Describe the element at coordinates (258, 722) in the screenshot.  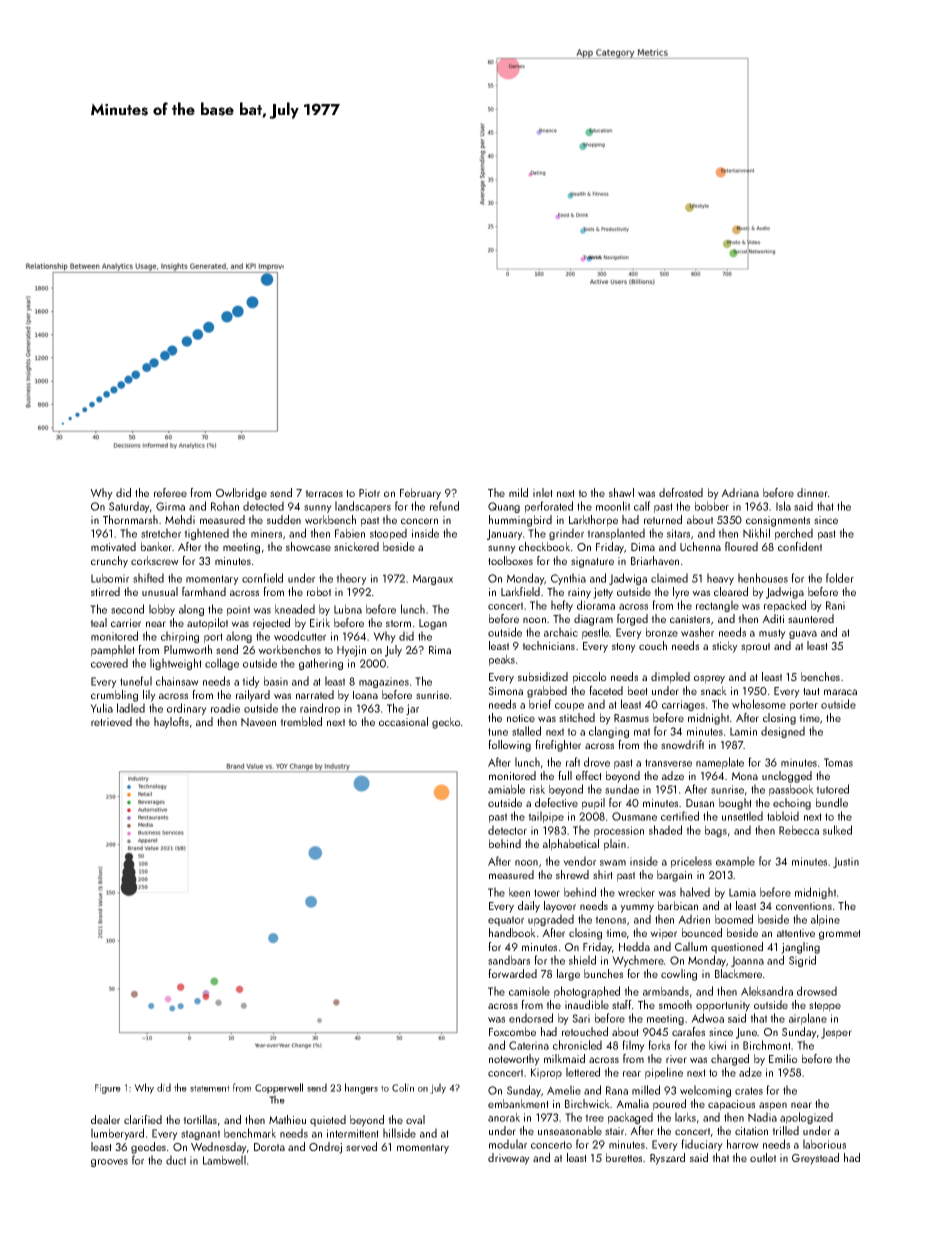
I see `Naveen` at that location.
